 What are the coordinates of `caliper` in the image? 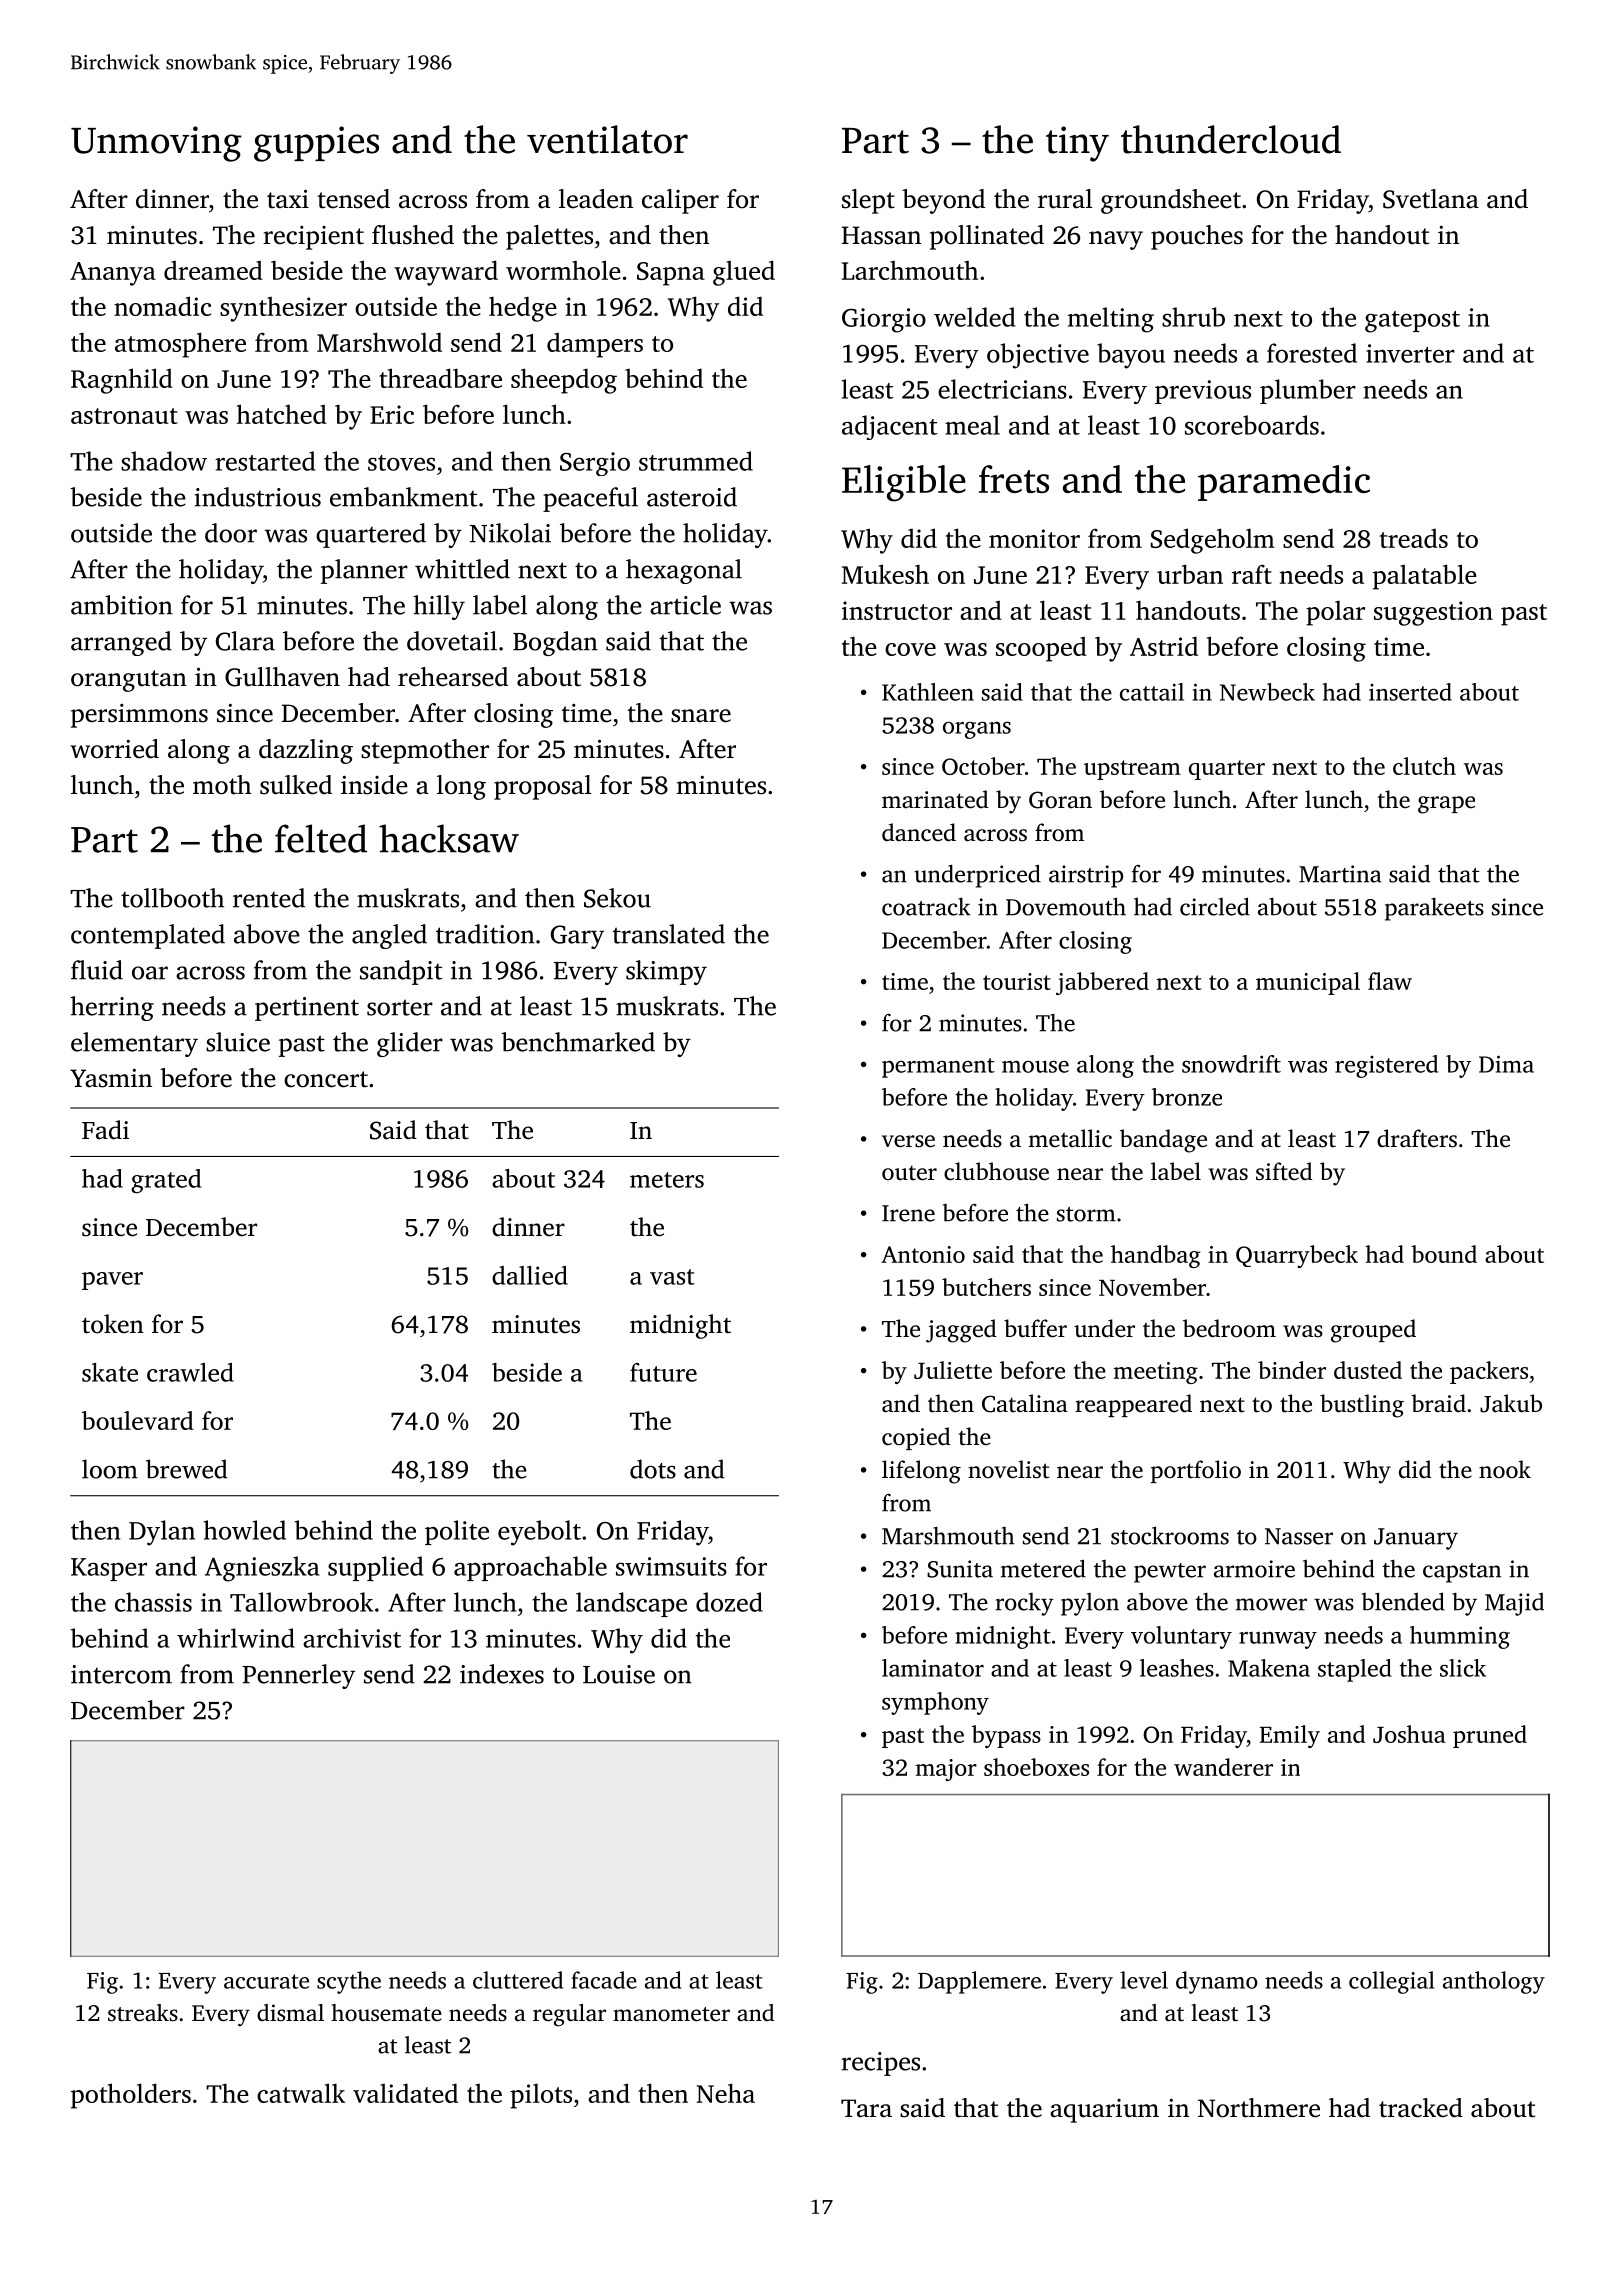 It's located at (680, 201).
